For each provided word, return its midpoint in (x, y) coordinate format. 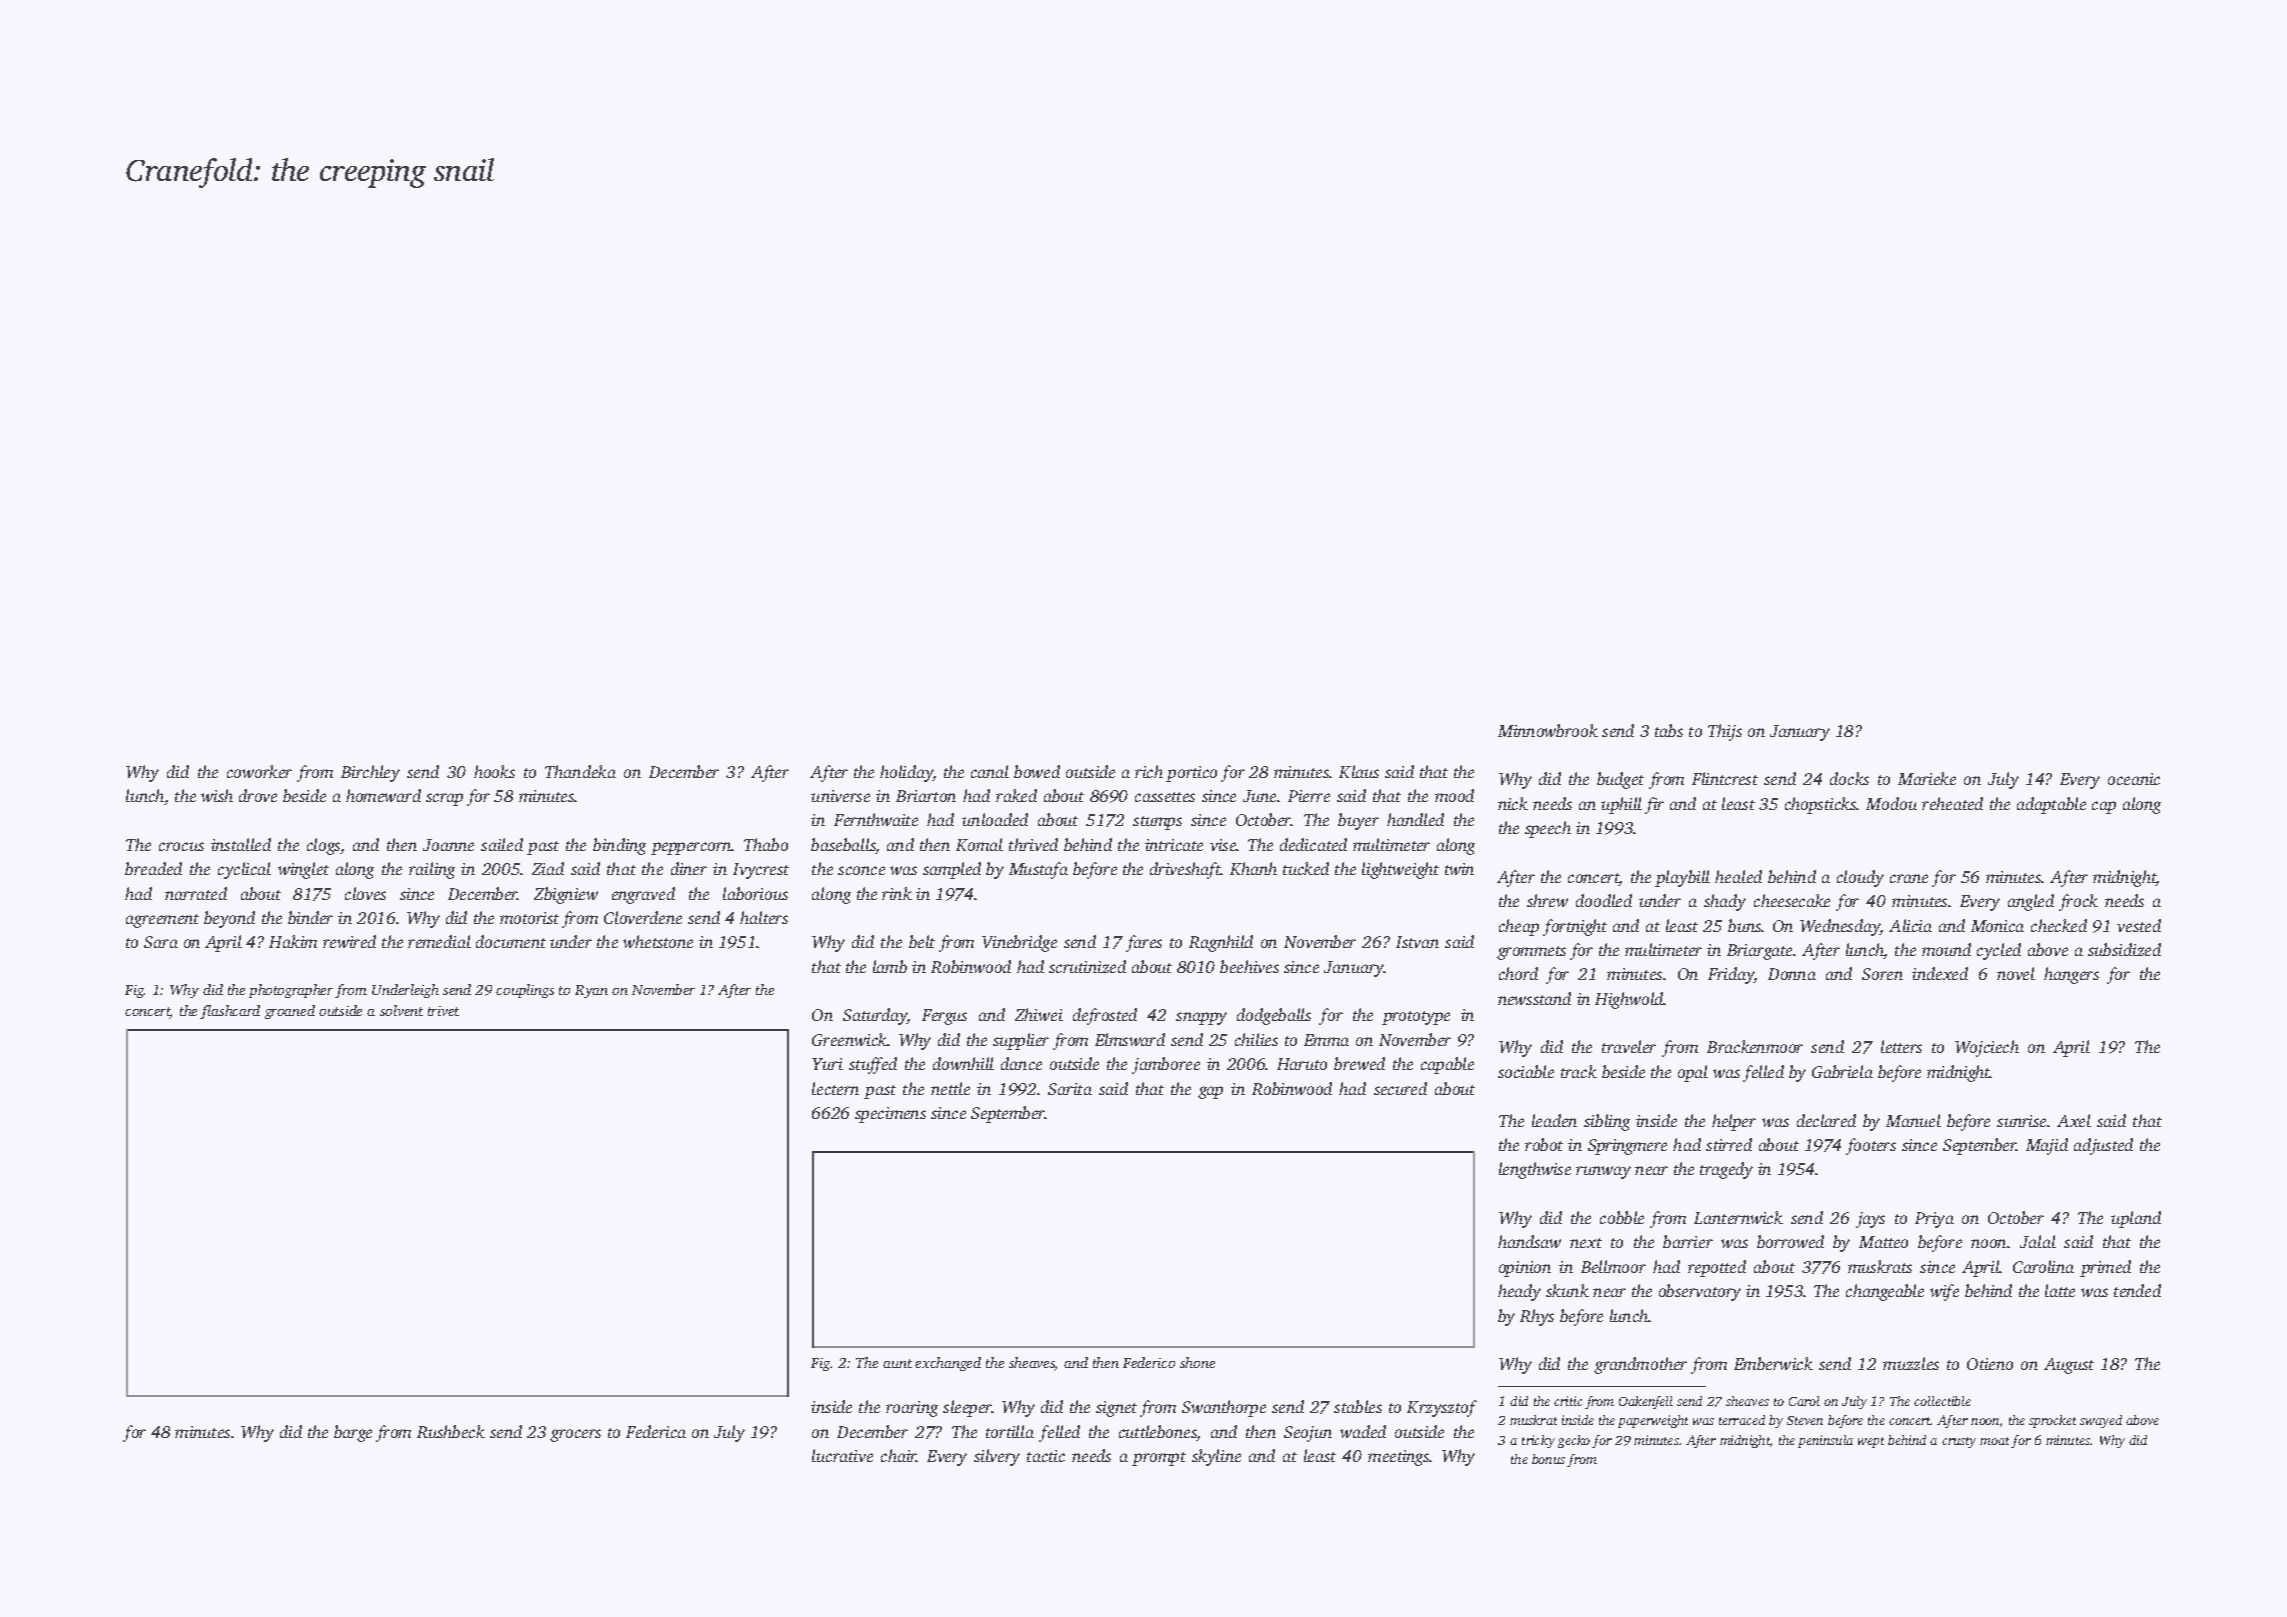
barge (353, 1433)
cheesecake (1792, 900)
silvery (997, 1457)
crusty (1959, 1442)
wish (217, 795)
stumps (1157, 823)
